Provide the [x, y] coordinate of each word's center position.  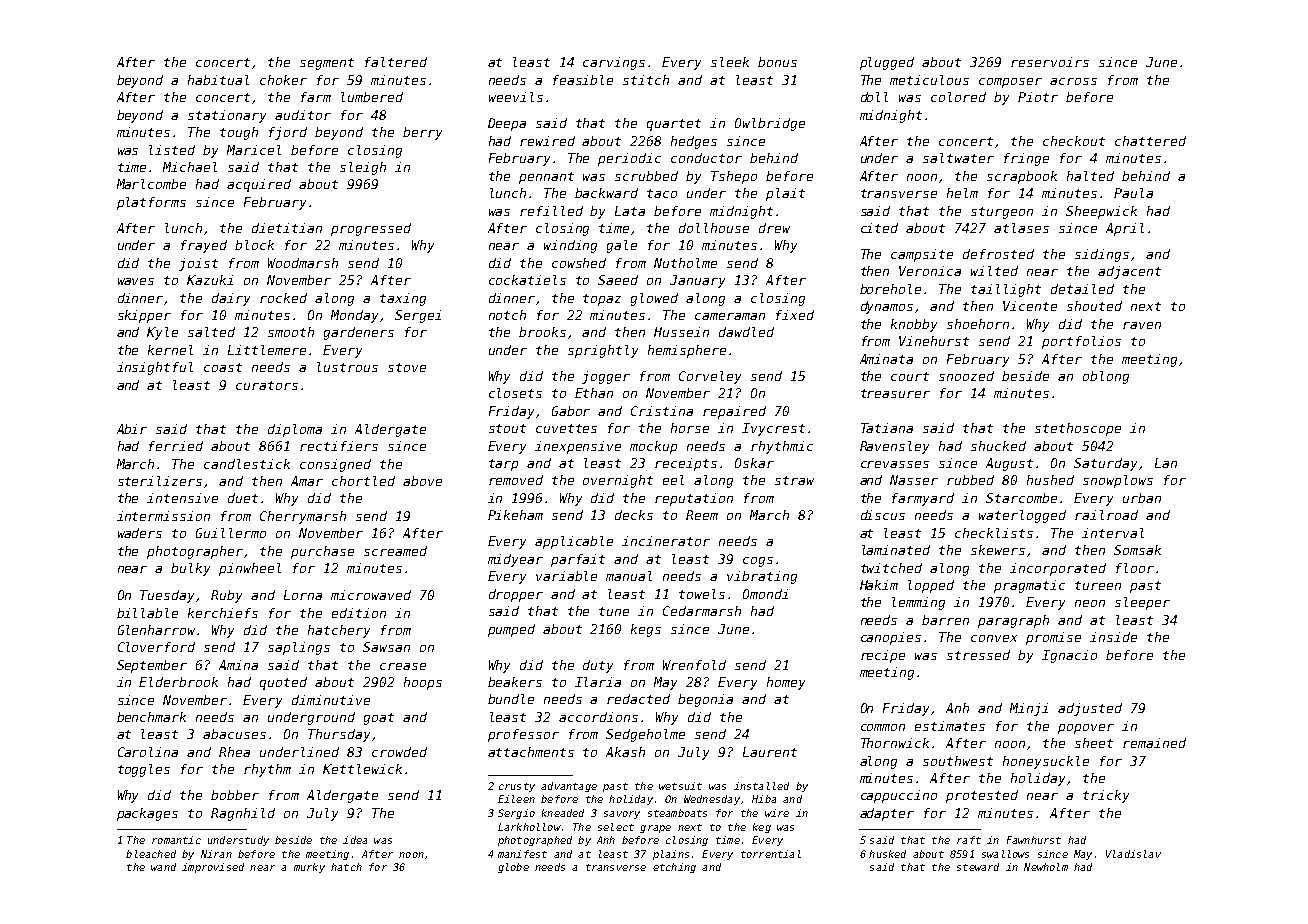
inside [1113, 637]
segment [327, 64]
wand [163, 867]
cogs [758, 562]
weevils [516, 97]
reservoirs [1050, 62]
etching [674, 868]
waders [140, 533]
